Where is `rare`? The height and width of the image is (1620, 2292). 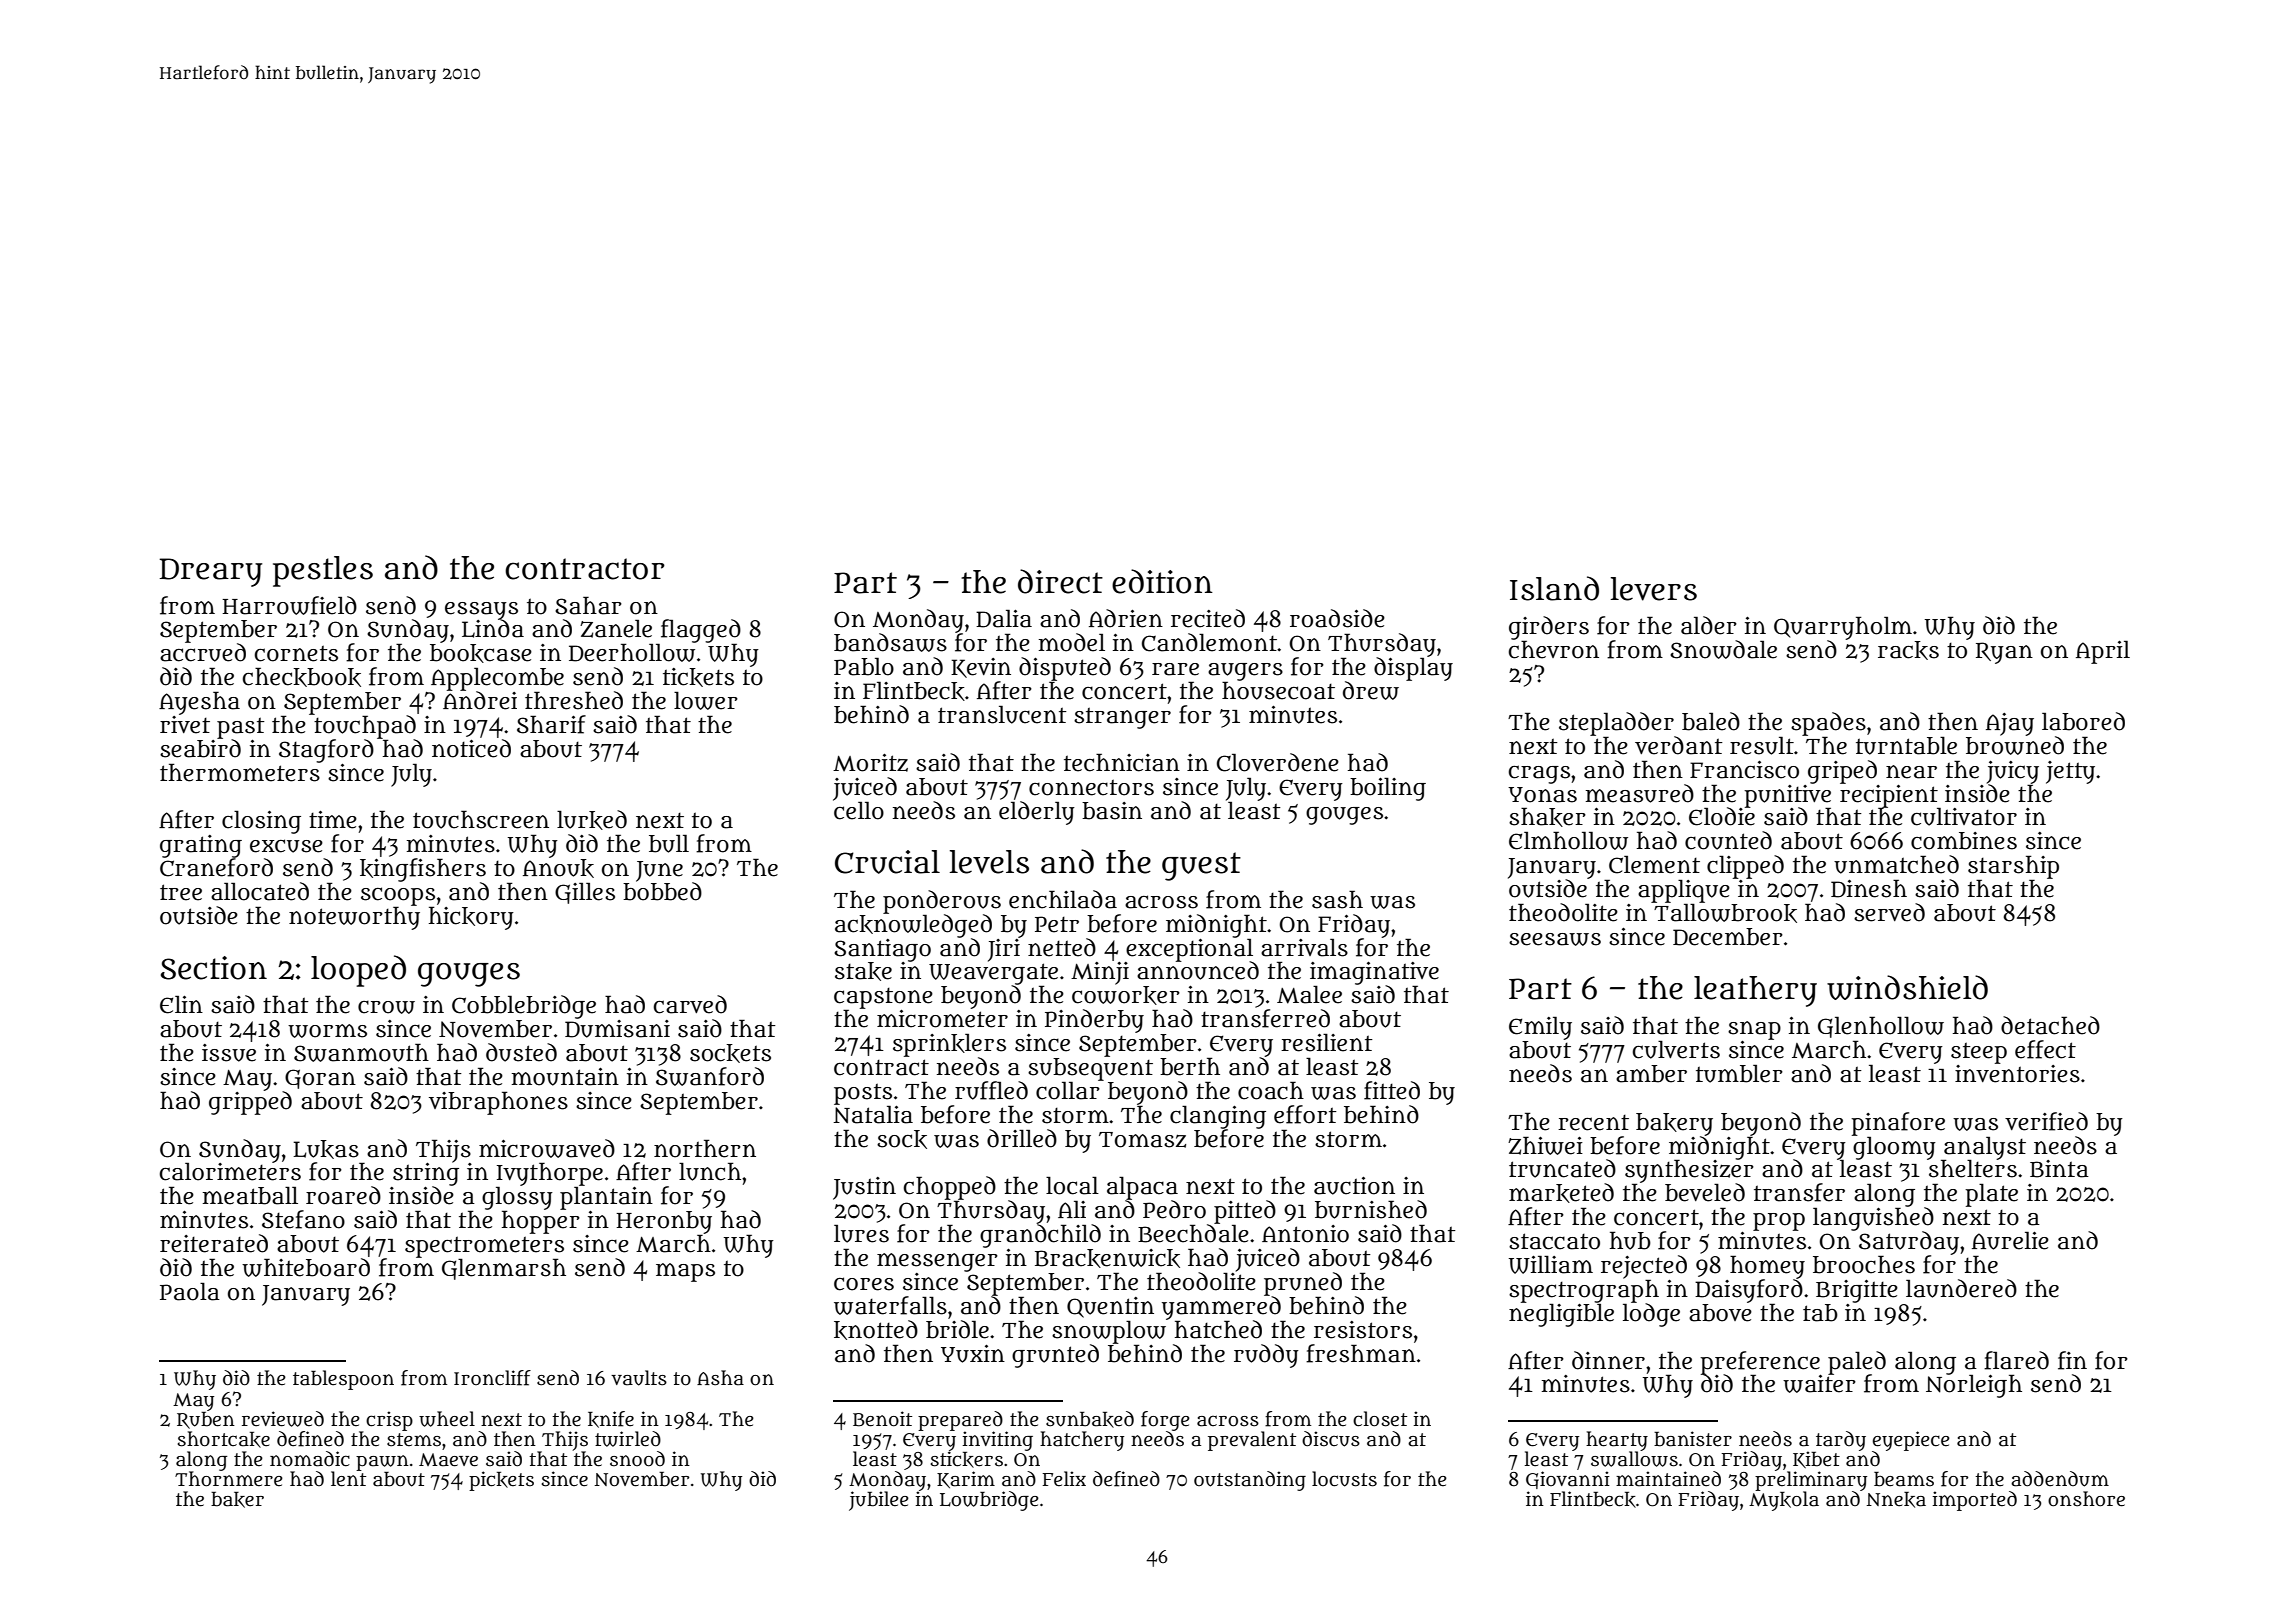
rare is located at coordinates (1175, 669).
